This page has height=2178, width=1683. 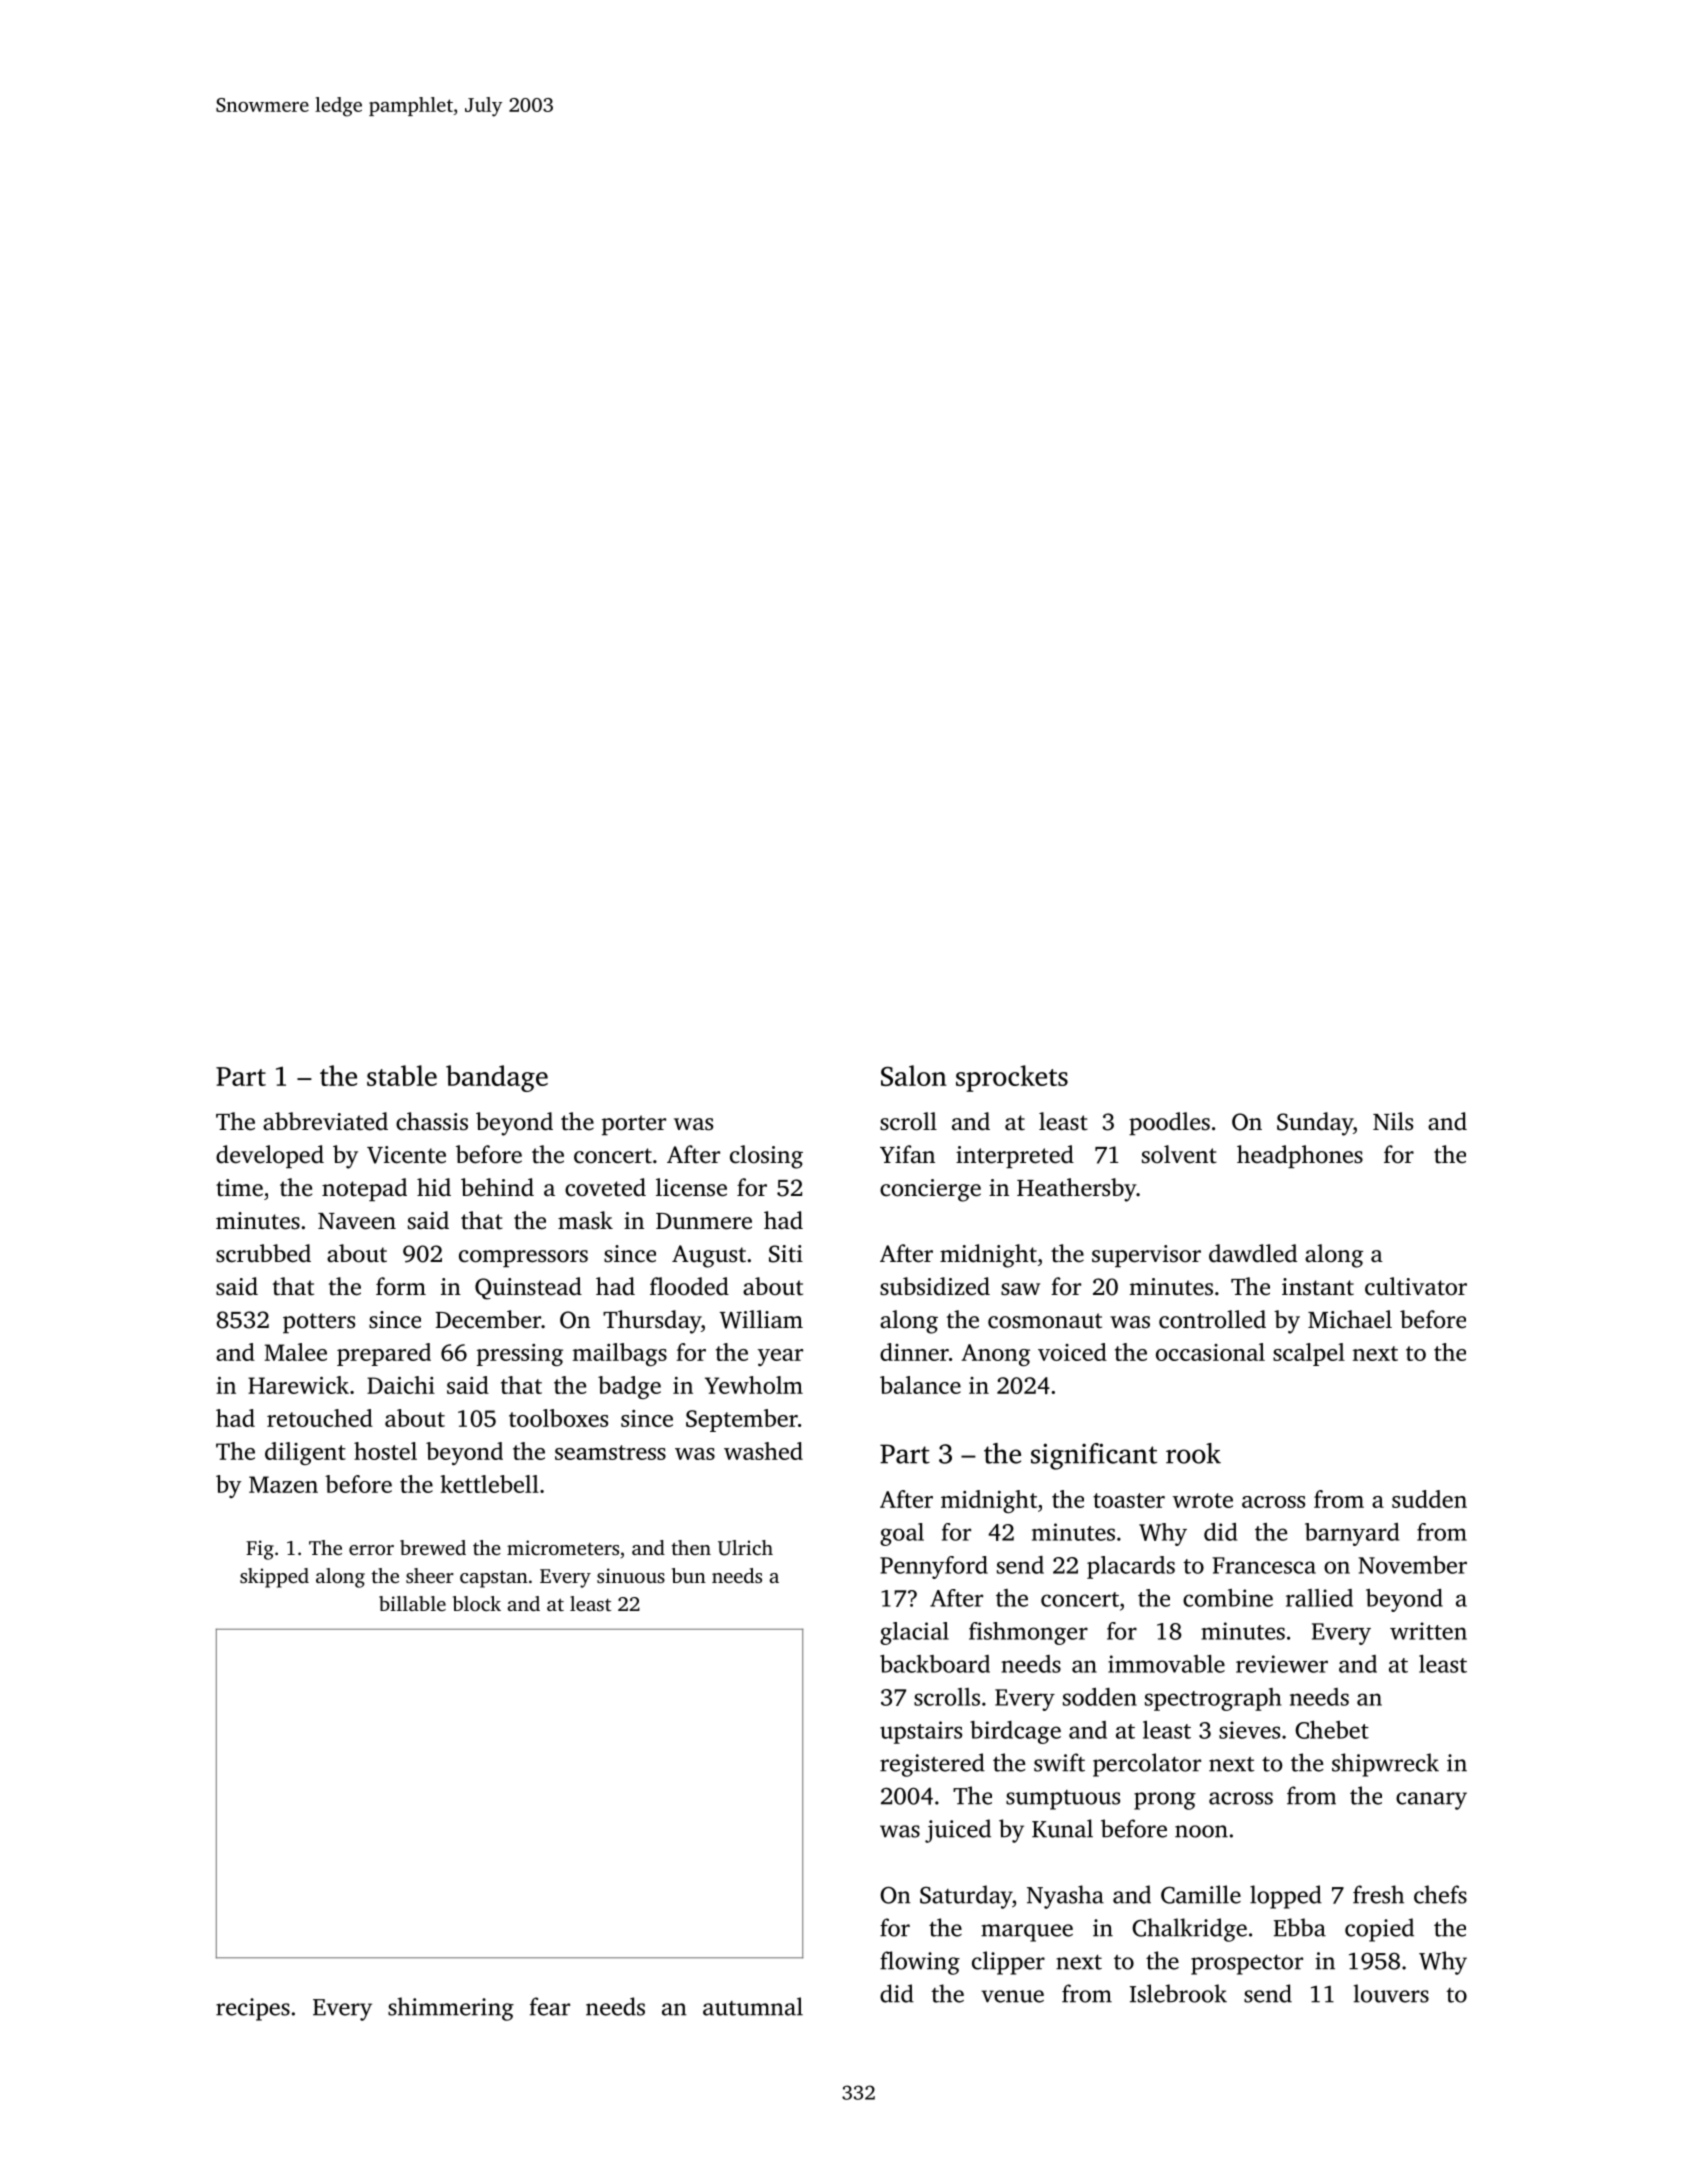 What do you see at coordinates (253, 2009) in the page?
I see `recipes` at bounding box center [253, 2009].
